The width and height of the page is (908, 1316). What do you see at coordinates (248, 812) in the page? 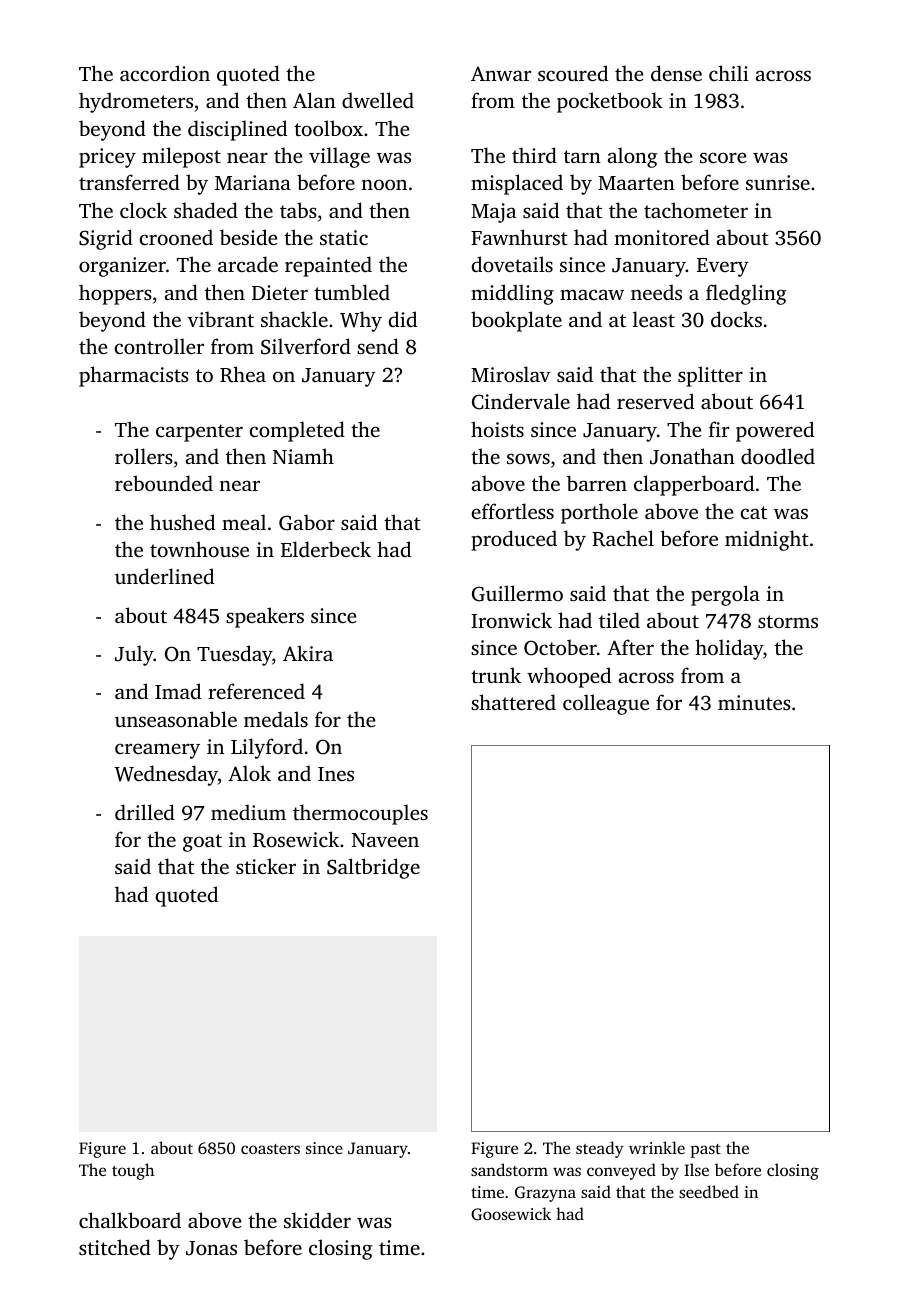
I see `medium` at bounding box center [248, 812].
